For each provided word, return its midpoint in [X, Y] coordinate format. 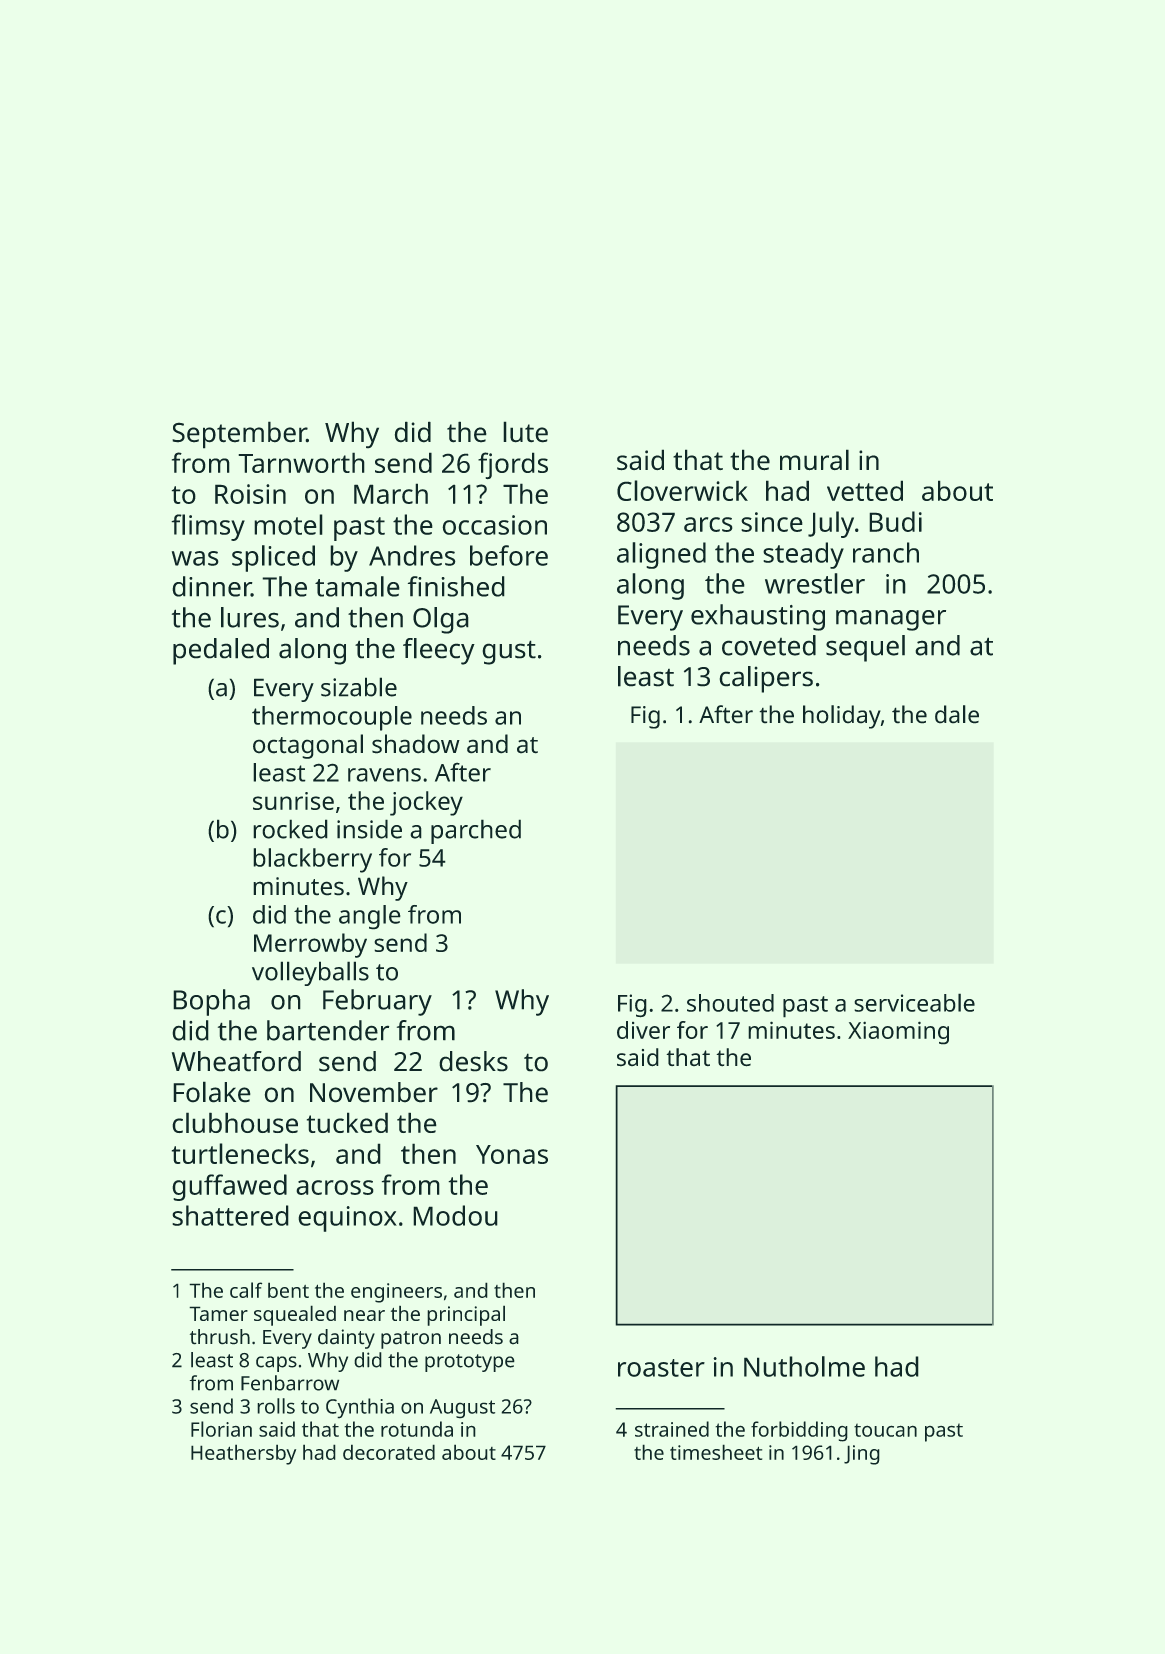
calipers [766, 679]
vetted [865, 490]
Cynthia [360, 1408]
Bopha [211, 1002]
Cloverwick [682, 490]
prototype [470, 1363]
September [239, 435]
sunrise [293, 801]
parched [476, 831]
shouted [730, 1003]
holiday [842, 717]
